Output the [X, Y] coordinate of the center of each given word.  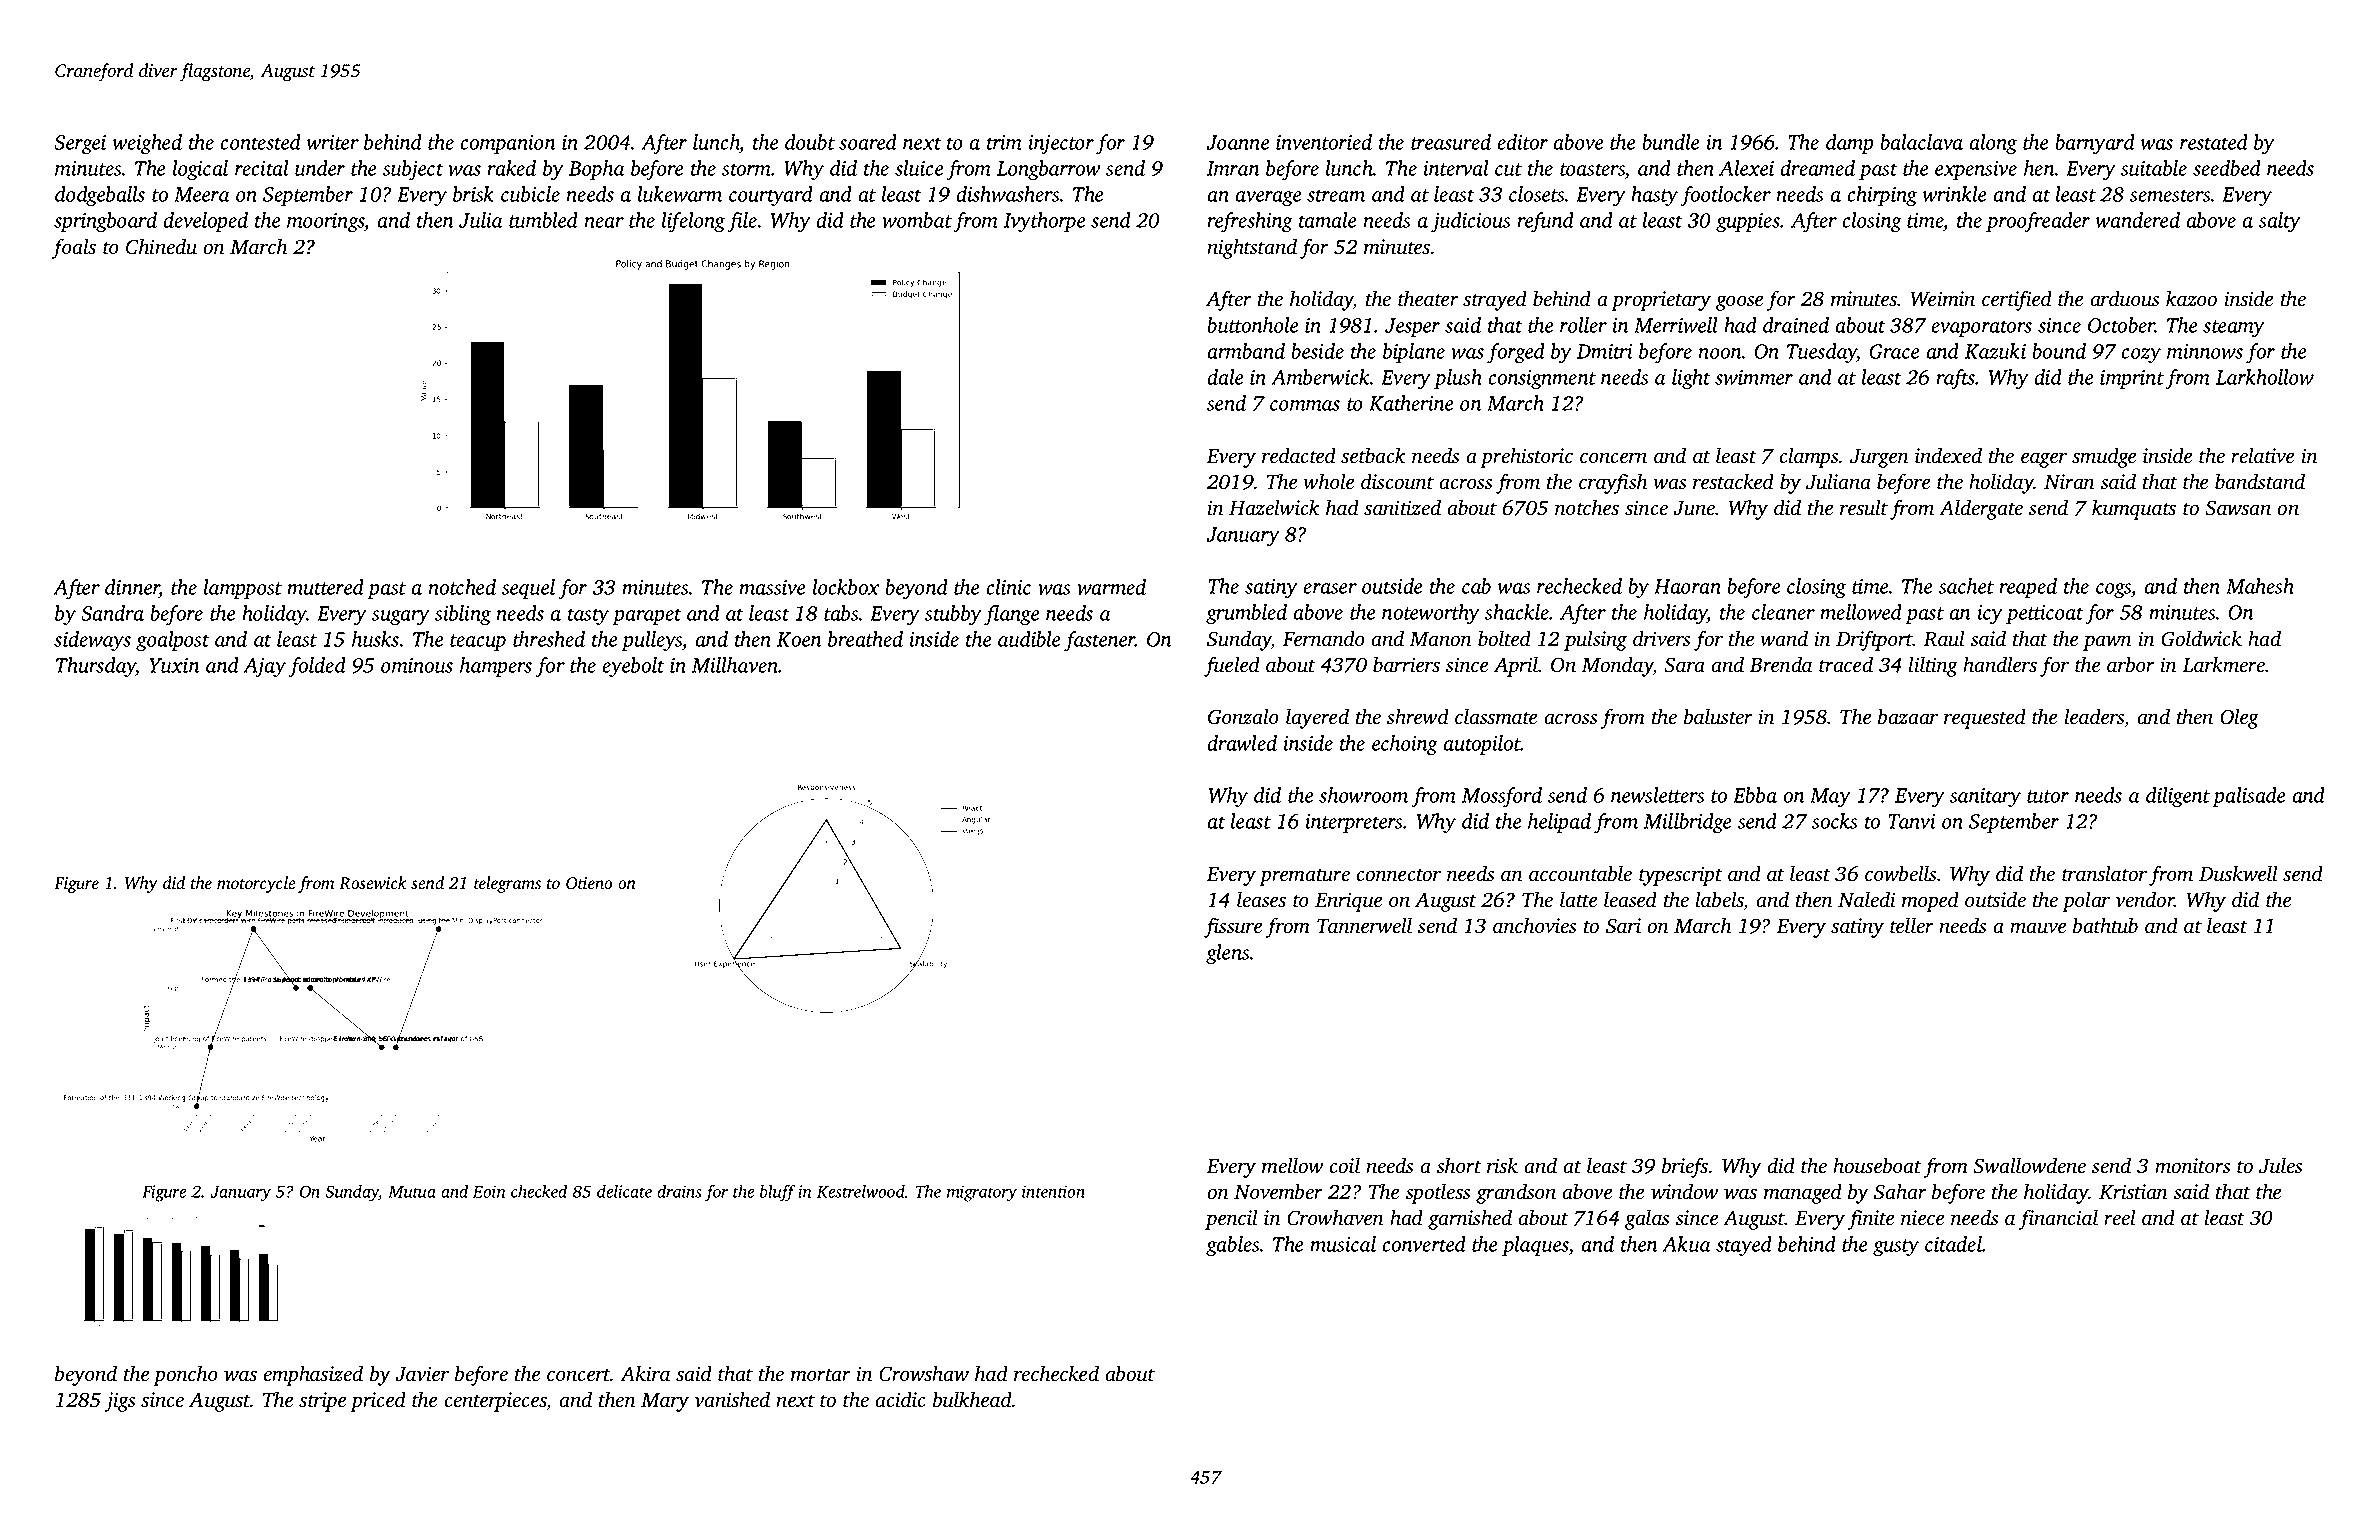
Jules [2280, 1165]
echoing [1405, 745]
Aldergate [1981, 509]
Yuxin [174, 665]
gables [1232, 1246]
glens [1227, 954]
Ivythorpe [1044, 222]
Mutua [412, 1192]
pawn [2107, 643]
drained [1796, 325]
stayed [1744, 1246]
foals [74, 248]
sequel [528, 589]
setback [1373, 455]
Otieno [589, 883]
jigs [120, 1402]
